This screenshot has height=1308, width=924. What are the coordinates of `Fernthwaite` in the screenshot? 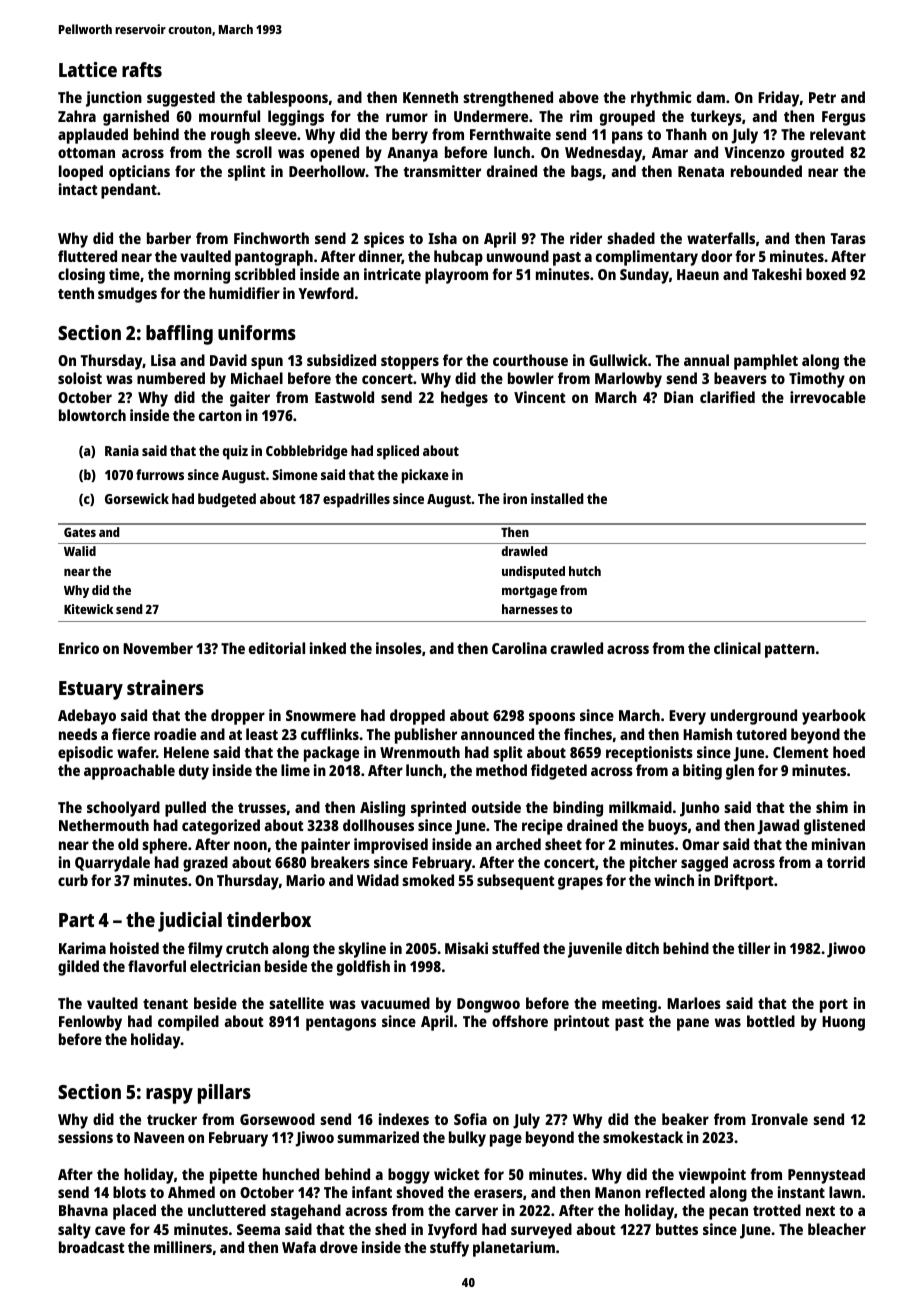 It's located at (510, 134).
